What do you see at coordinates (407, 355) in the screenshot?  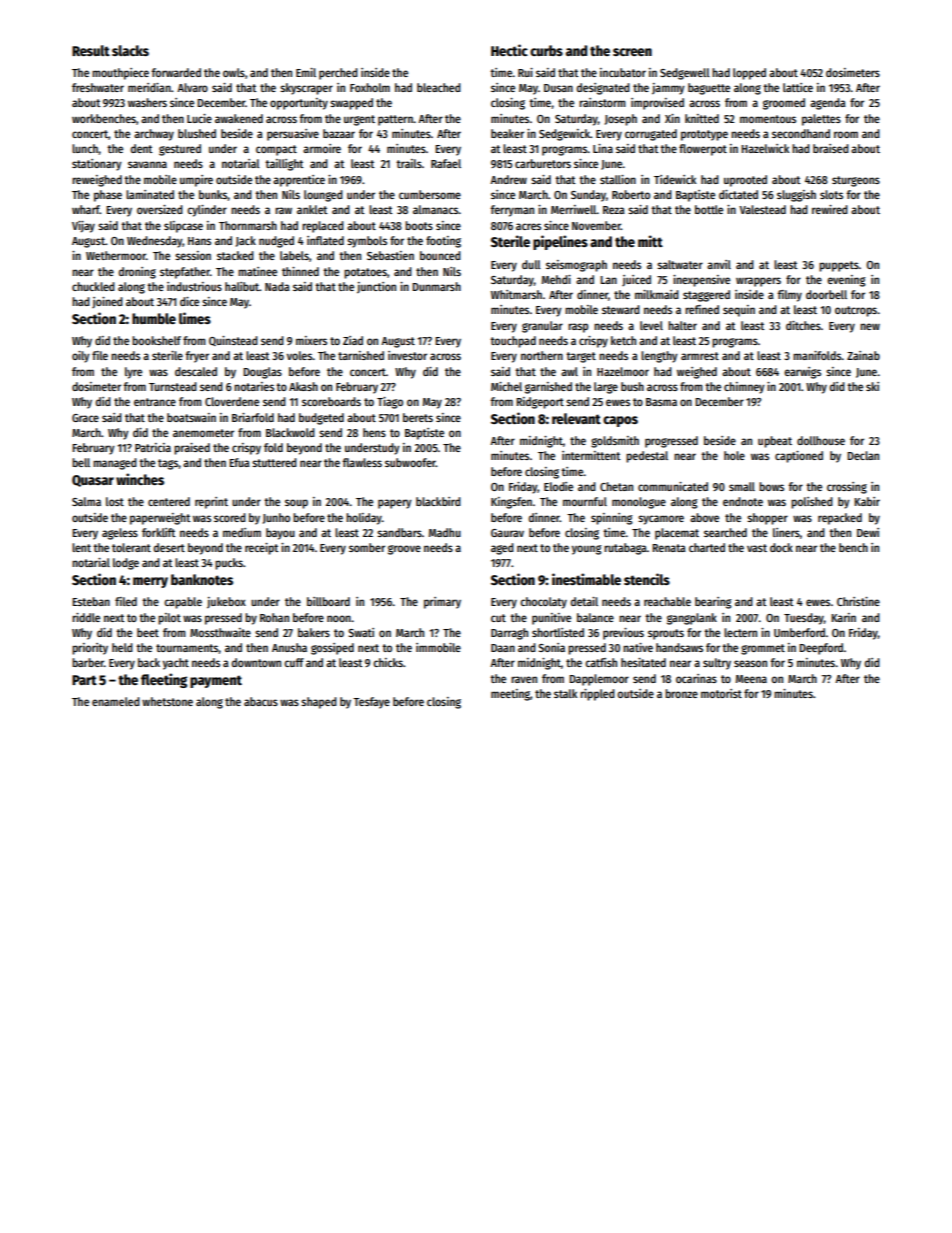 I see `investor` at bounding box center [407, 355].
